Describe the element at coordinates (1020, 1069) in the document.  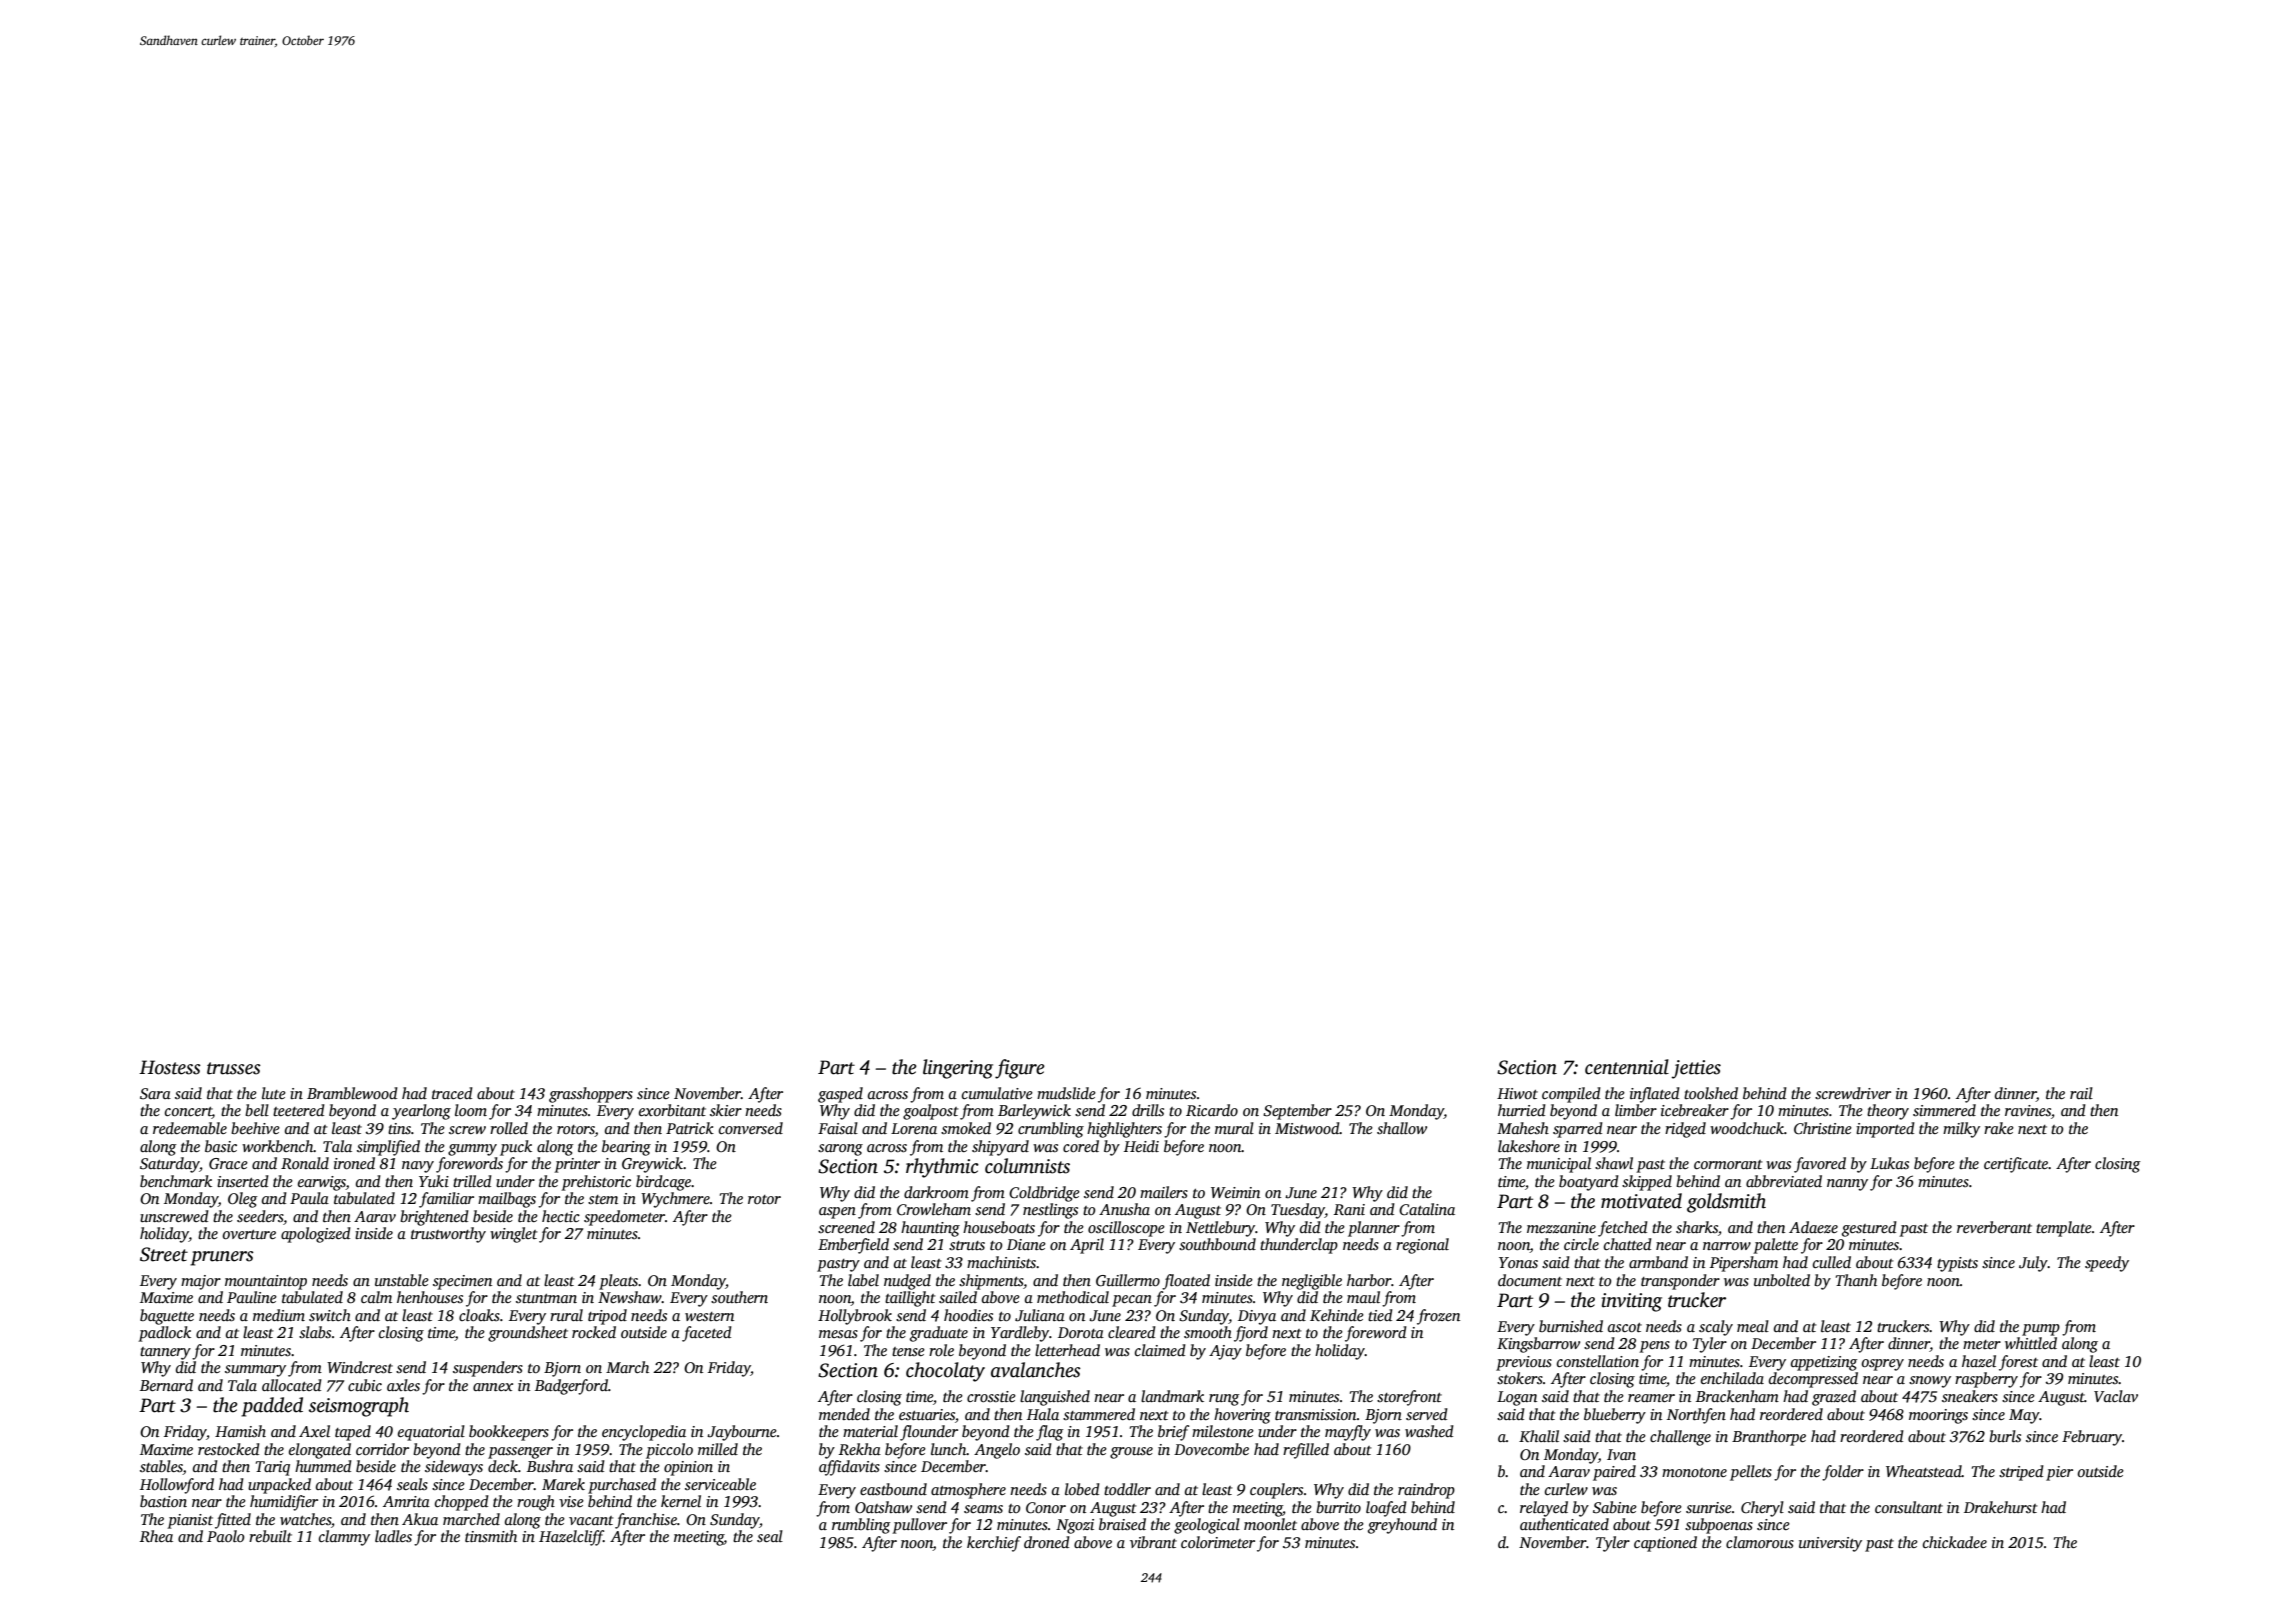
I see `figure` at that location.
